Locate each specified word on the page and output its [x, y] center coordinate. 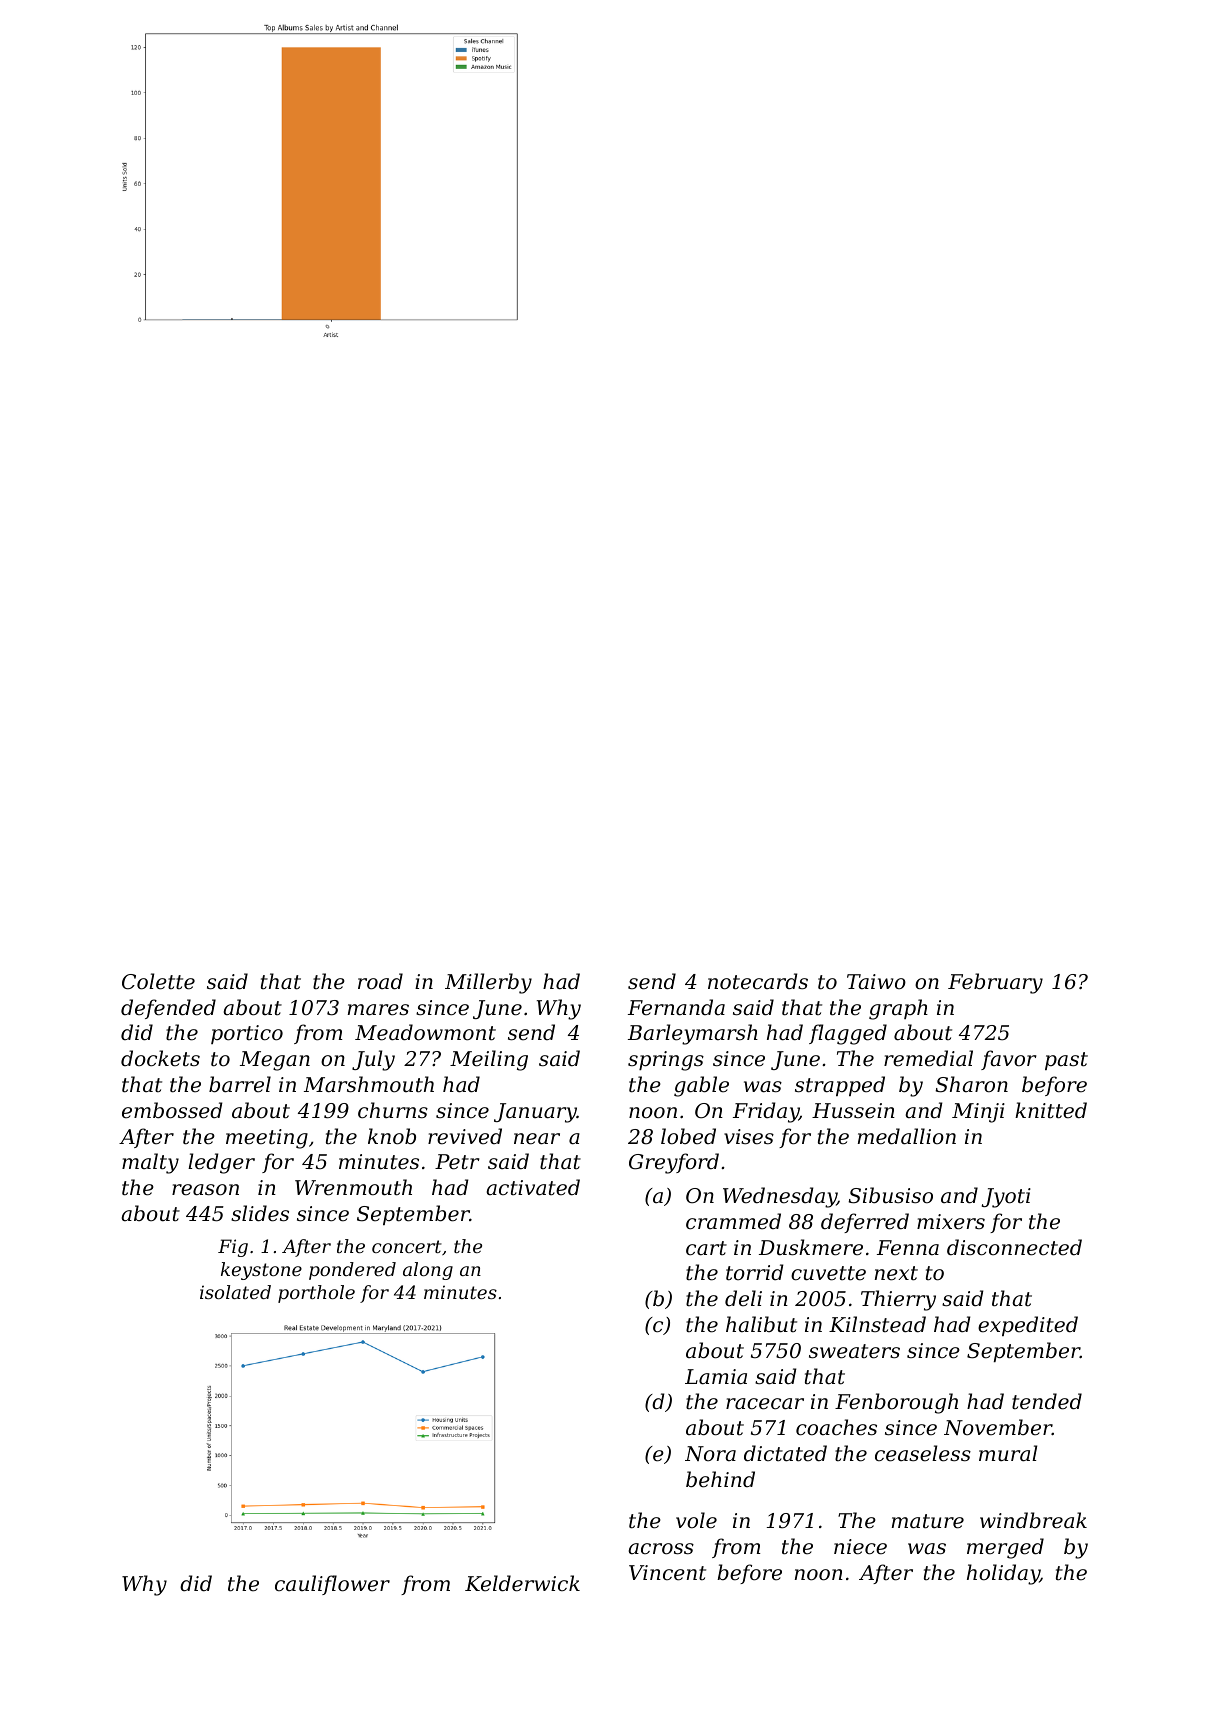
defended [168, 1009]
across [661, 1549]
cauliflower [332, 1585]
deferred [865, 1223]
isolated [235, 1292]
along [428, 1271]
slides [260, 1213]
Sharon [971, 1084]
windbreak [1033, 1520]
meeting [267, 1139]
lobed [688, 1136]
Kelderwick [522, 1583]
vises [749, 1137]
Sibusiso [890, 1195]
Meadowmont [425, 1032]
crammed [733, 1221]
